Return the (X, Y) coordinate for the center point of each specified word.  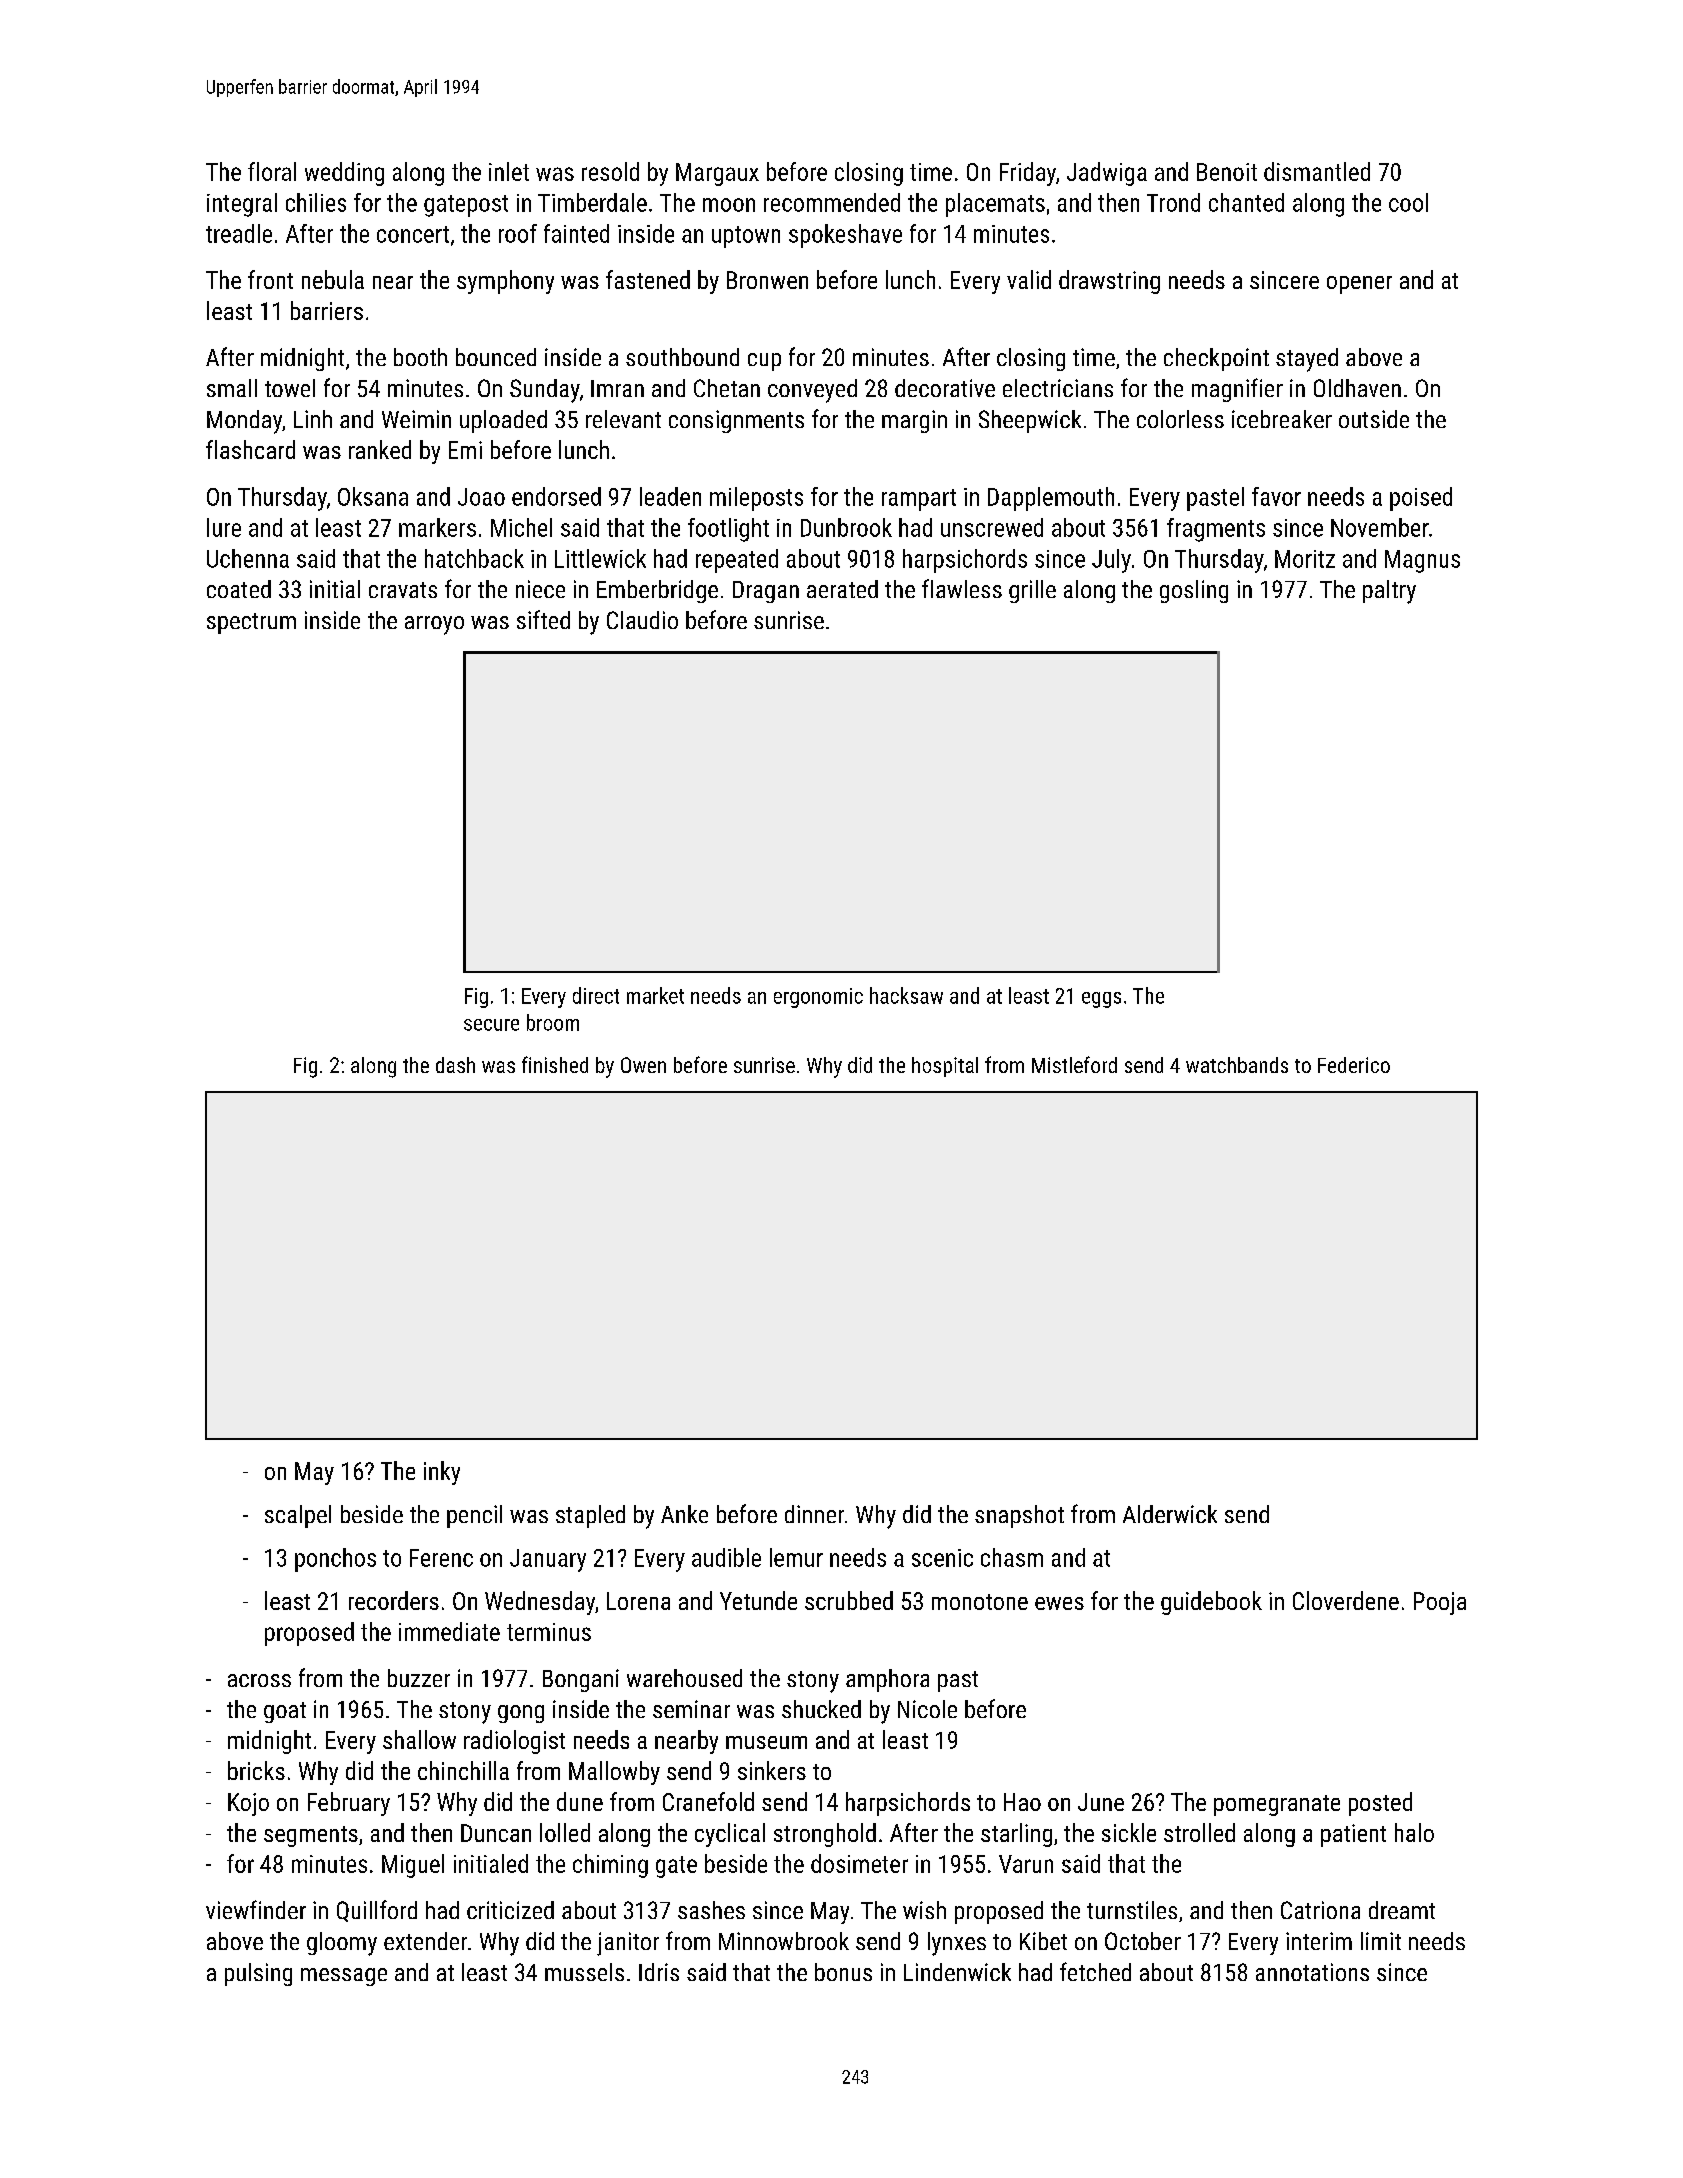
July (1111, 561)
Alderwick (1170, 1514)
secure (491, 1025)
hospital (945, 1067)
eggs (1101, 1000)
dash (455, 1065)
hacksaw (906, 995)
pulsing (258, 1974)
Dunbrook (846, 527)
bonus (843, 1972)
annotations (1312, 1972)
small (232, 388)
